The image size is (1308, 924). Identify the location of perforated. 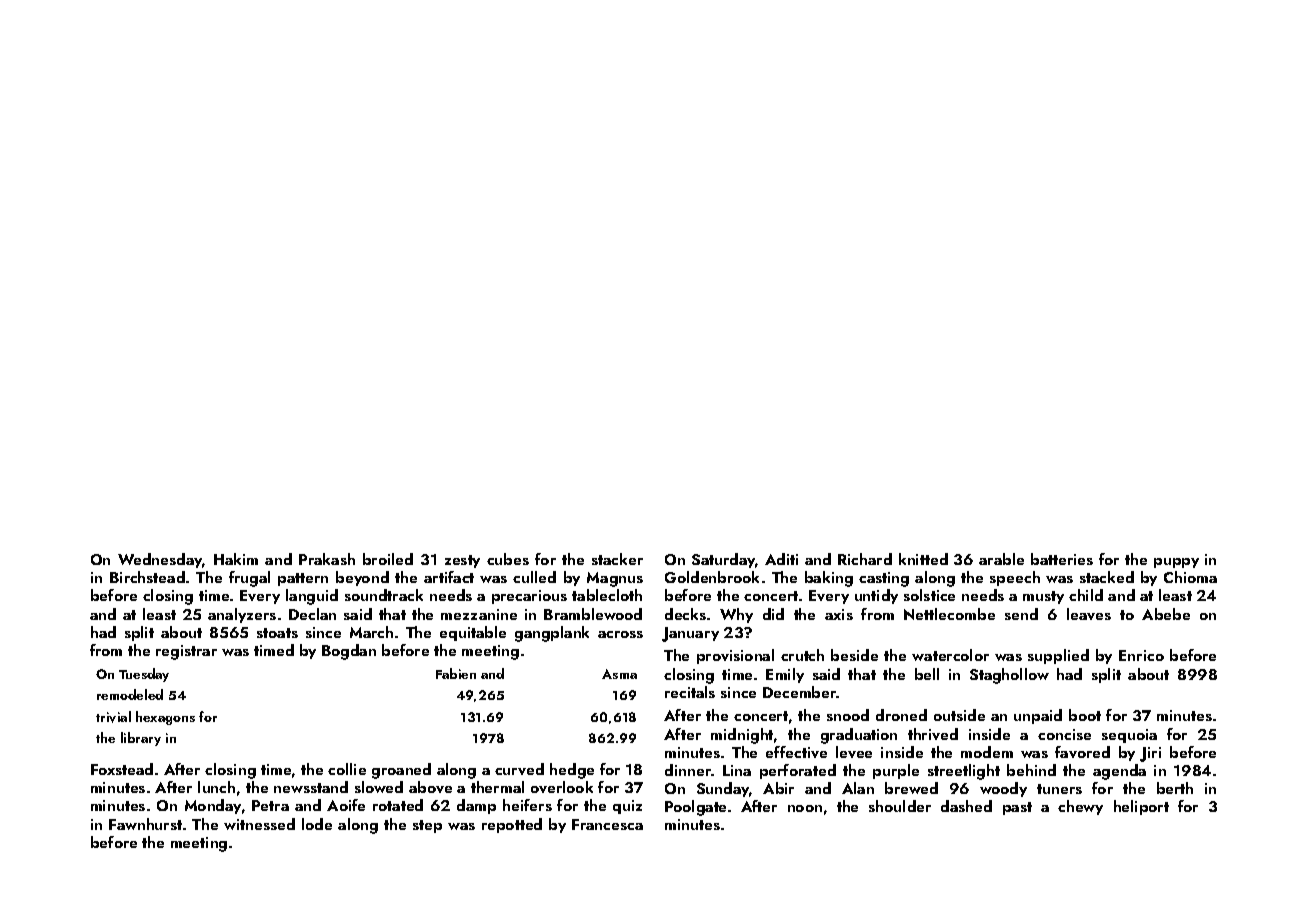
(798, 771).
